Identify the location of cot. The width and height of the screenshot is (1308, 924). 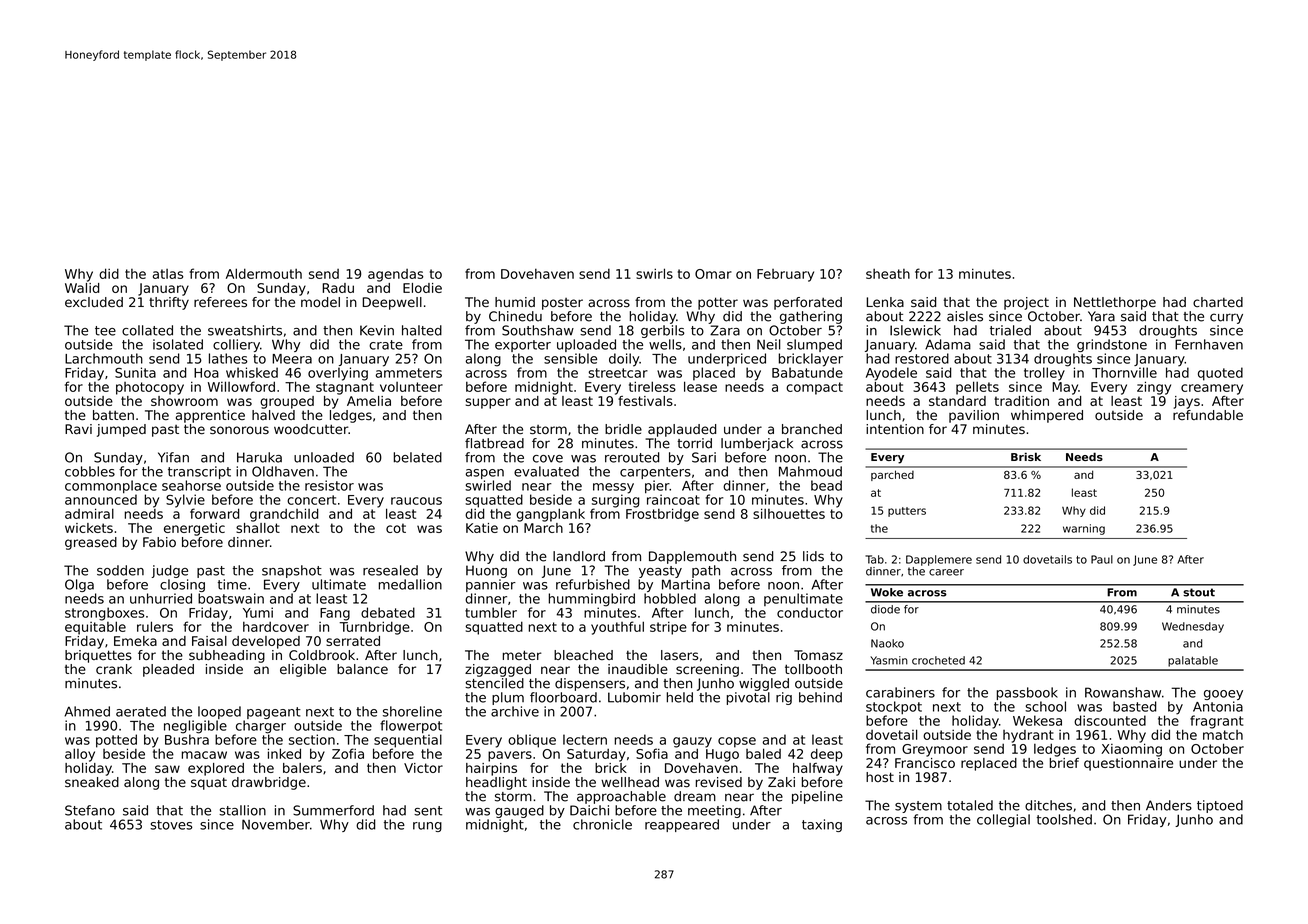
(396, 528).
